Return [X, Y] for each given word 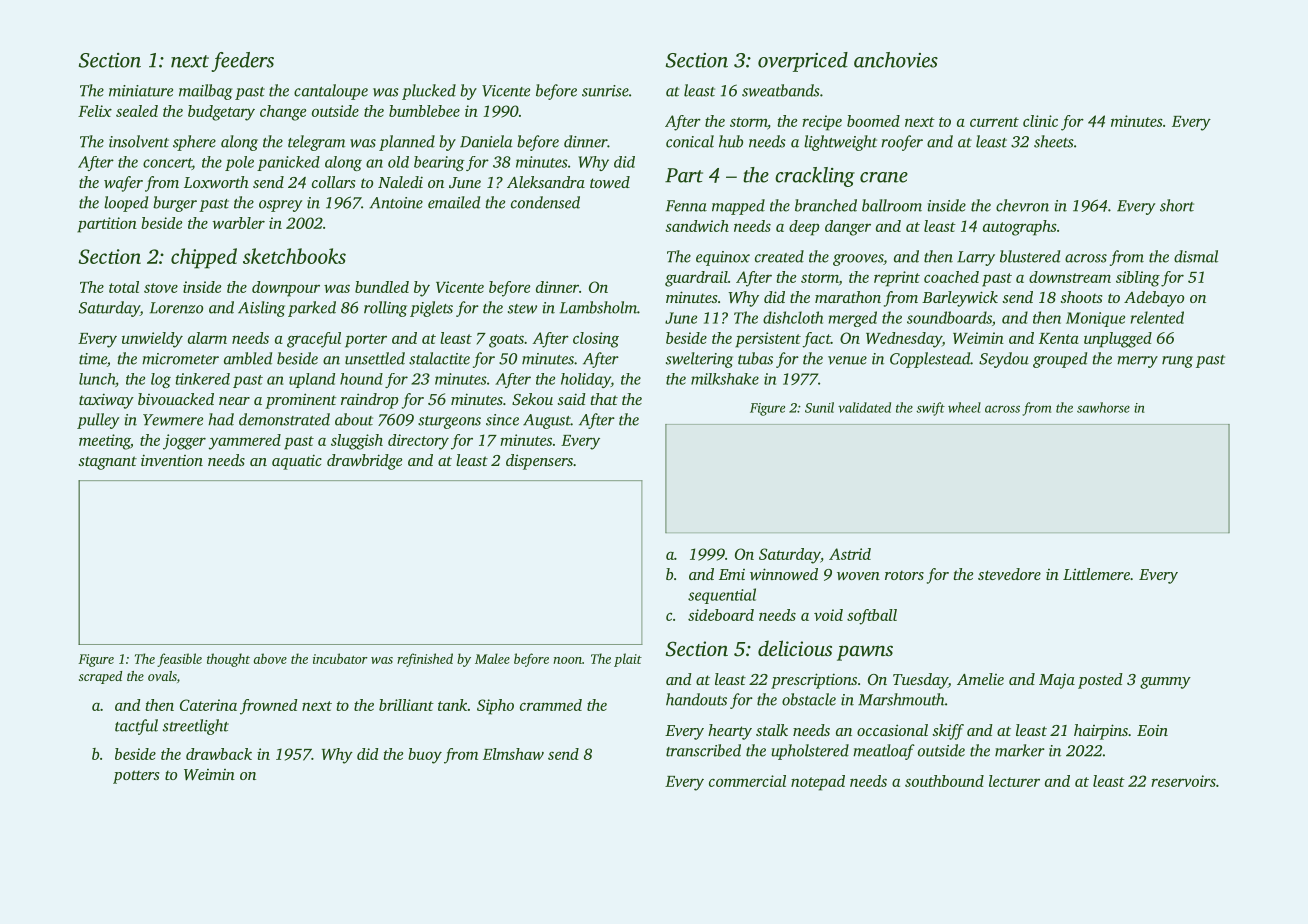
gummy [1165, 683]
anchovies [896, 60]
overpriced [803, 62]
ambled [248, 358]
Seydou [1004, 360]
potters [136, 777]
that [604, 399]
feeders [242, 62]
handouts [696, 699]
